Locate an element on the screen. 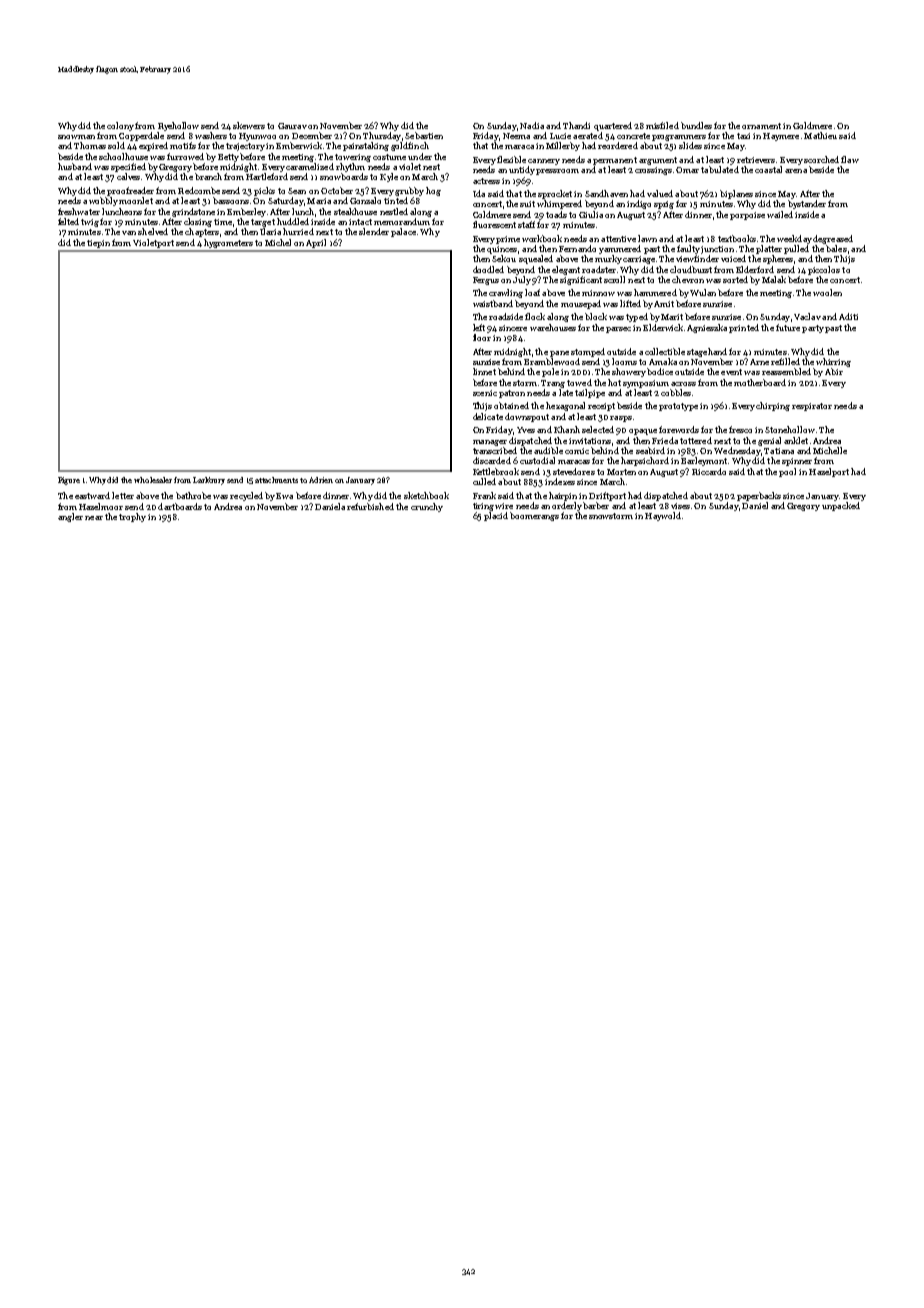 The image size is (924, 1308). lawn is located at coordinates (647, 238).
